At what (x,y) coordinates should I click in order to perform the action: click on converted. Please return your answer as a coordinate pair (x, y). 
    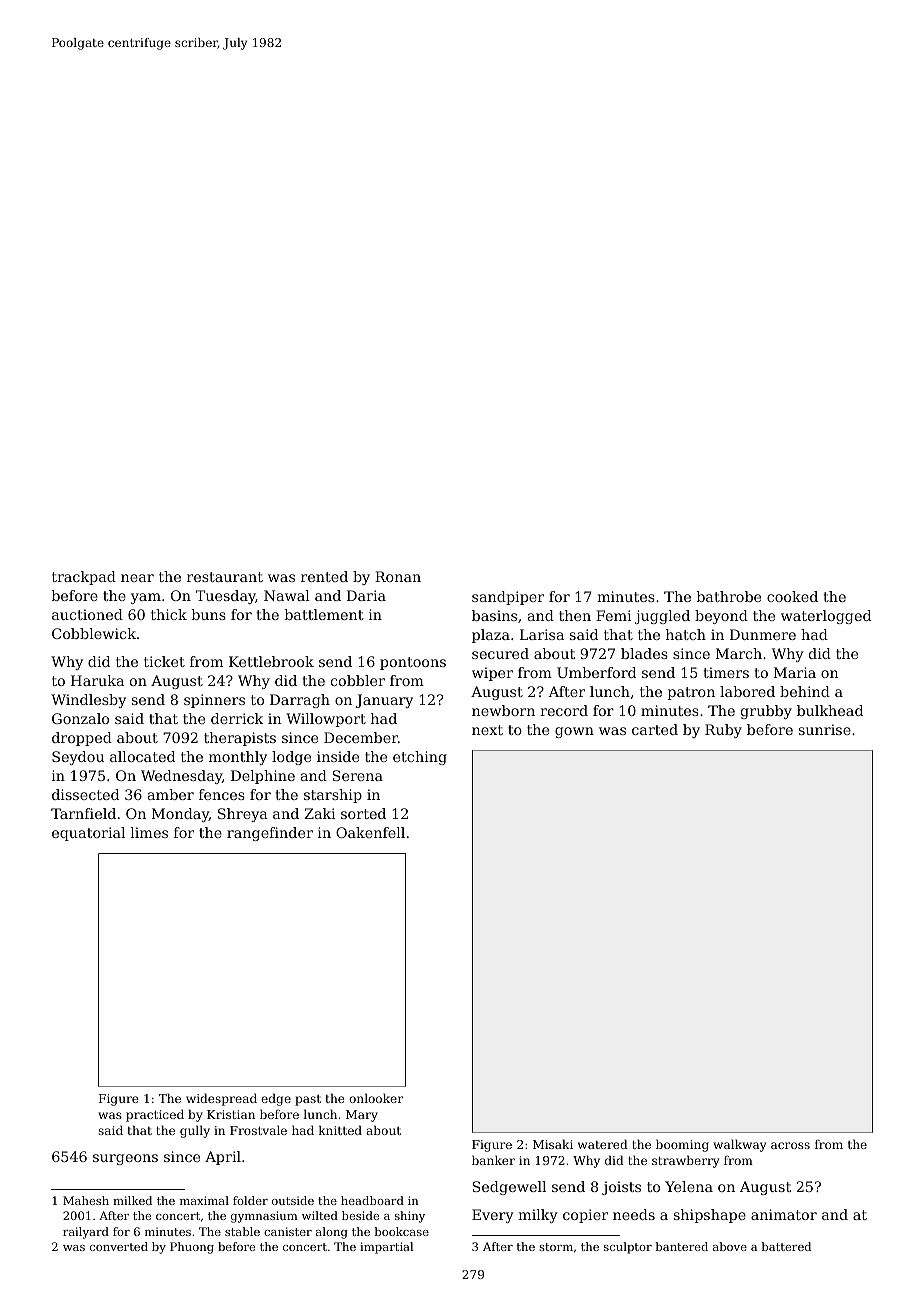
    Looking at the image, I should click on (119, 1246).
